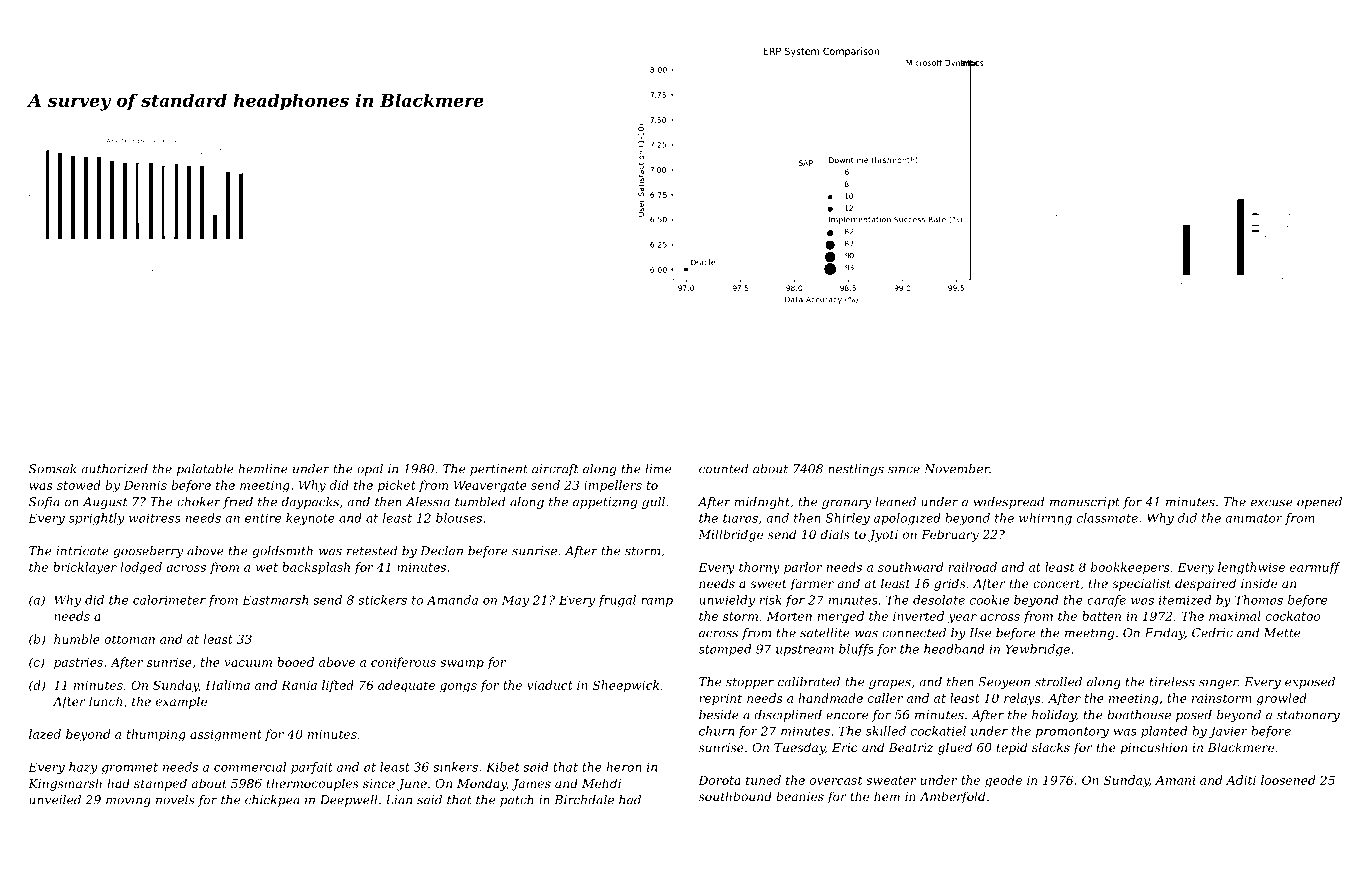  What do you see at coordinates (800, 796) in the document?
I see `beanies` at bounding box center [800, 796].
